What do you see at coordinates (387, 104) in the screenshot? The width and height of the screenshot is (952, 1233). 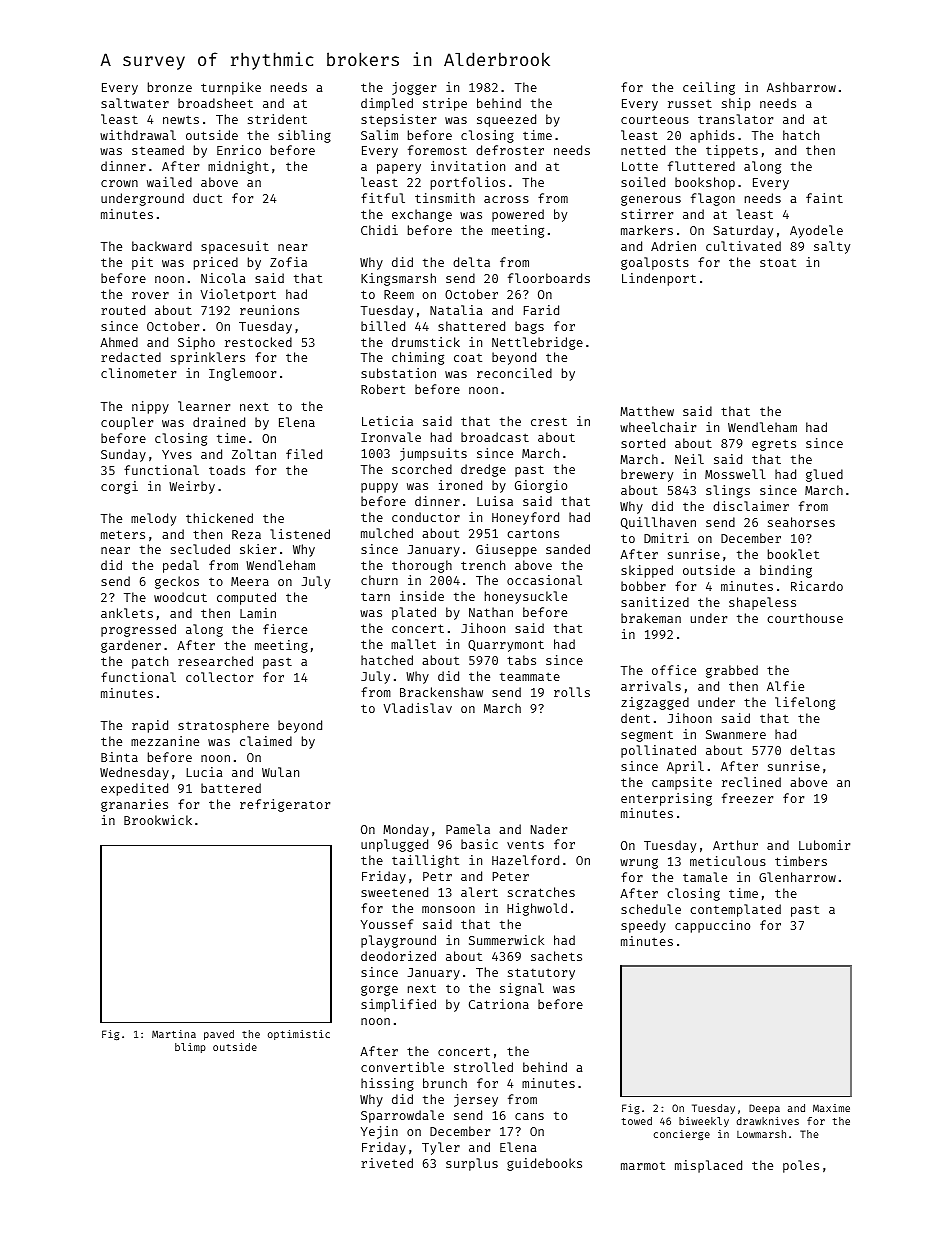 I see `dimpled` at bounding box center [387, 104].
